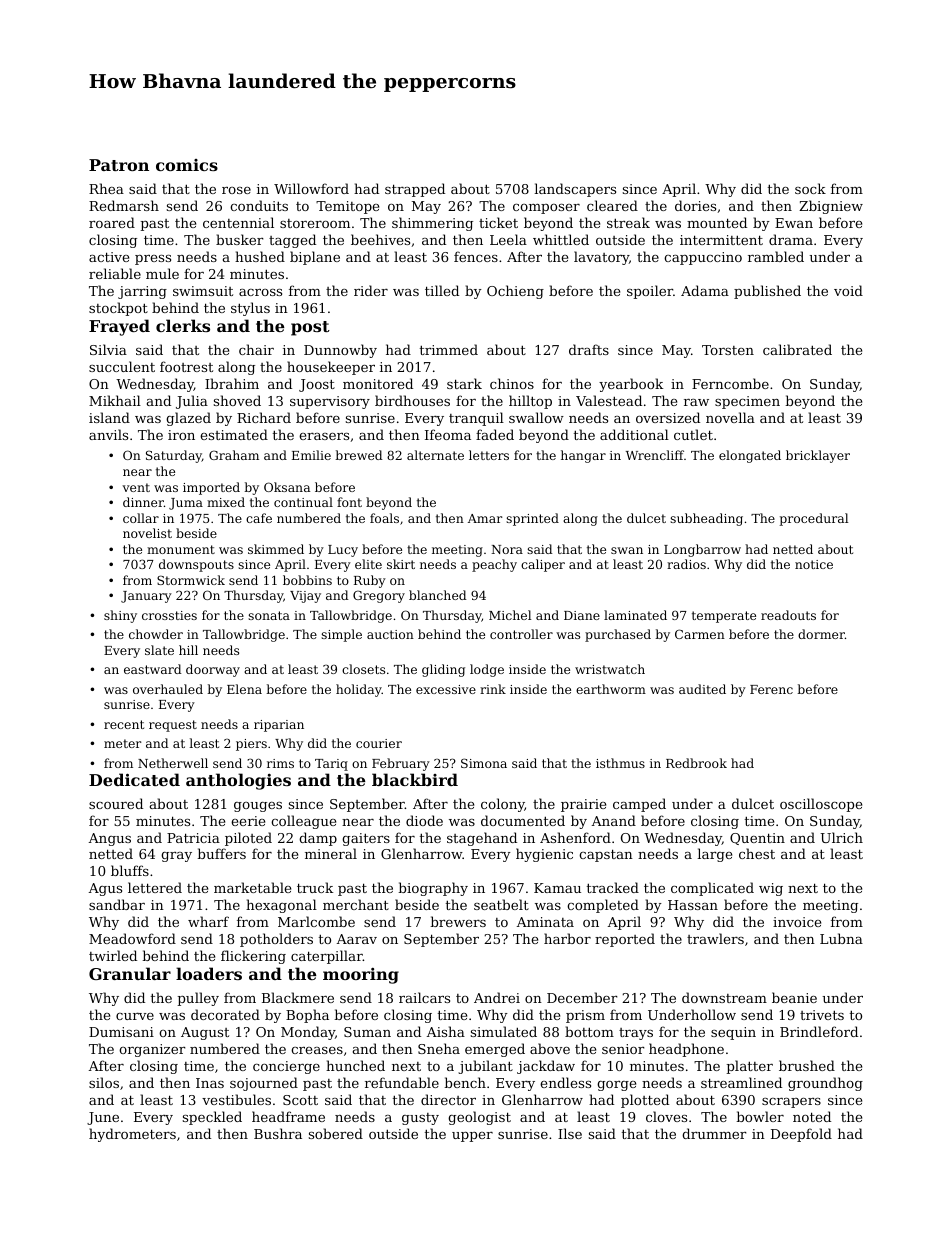 The height and width of the screenshot is (1233, 952). I want to click on press, so click(153, 260).
